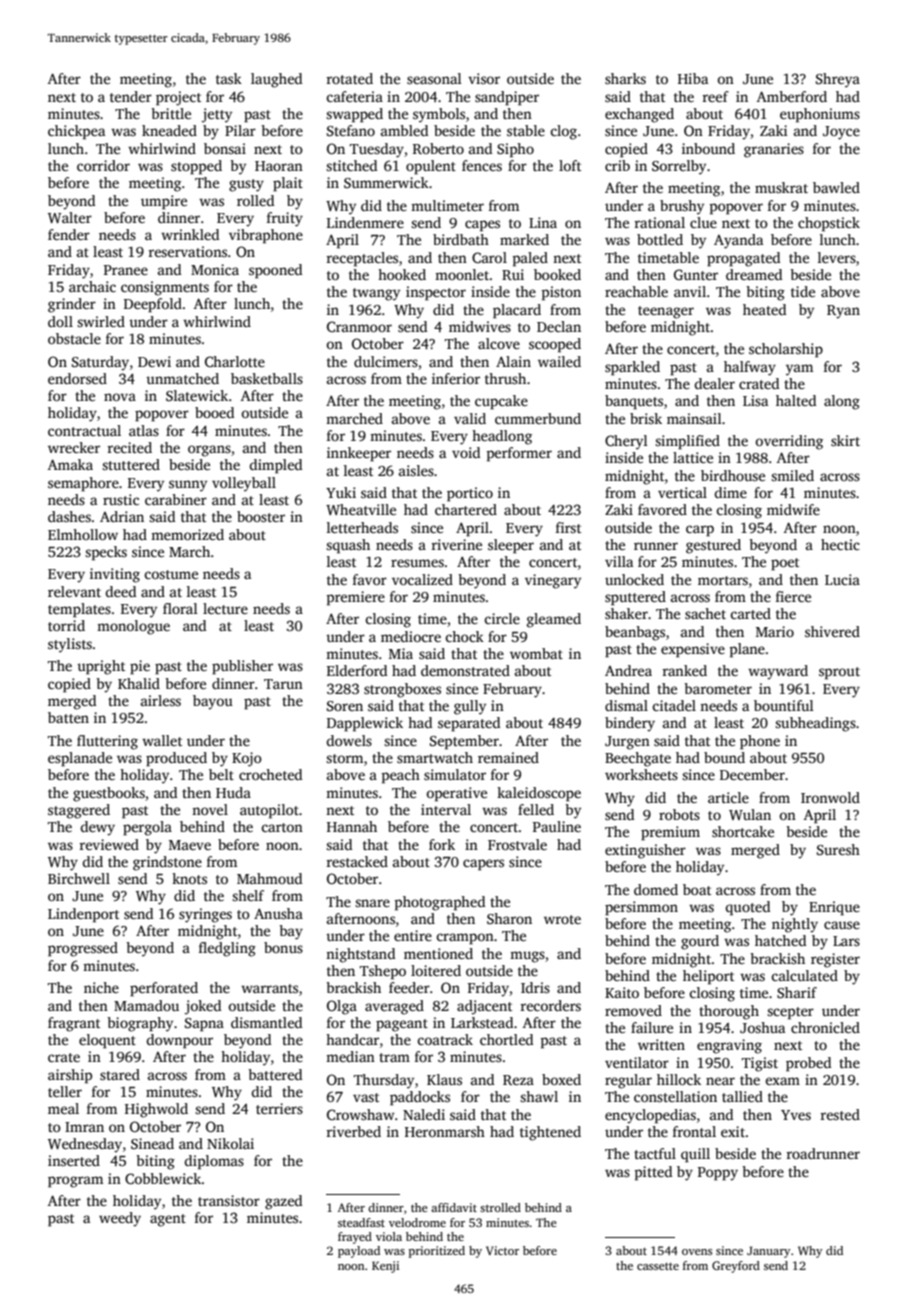  Describe the element at coordinates (679, 167) in the screenshot. I see `Sorrelby` at that location.
